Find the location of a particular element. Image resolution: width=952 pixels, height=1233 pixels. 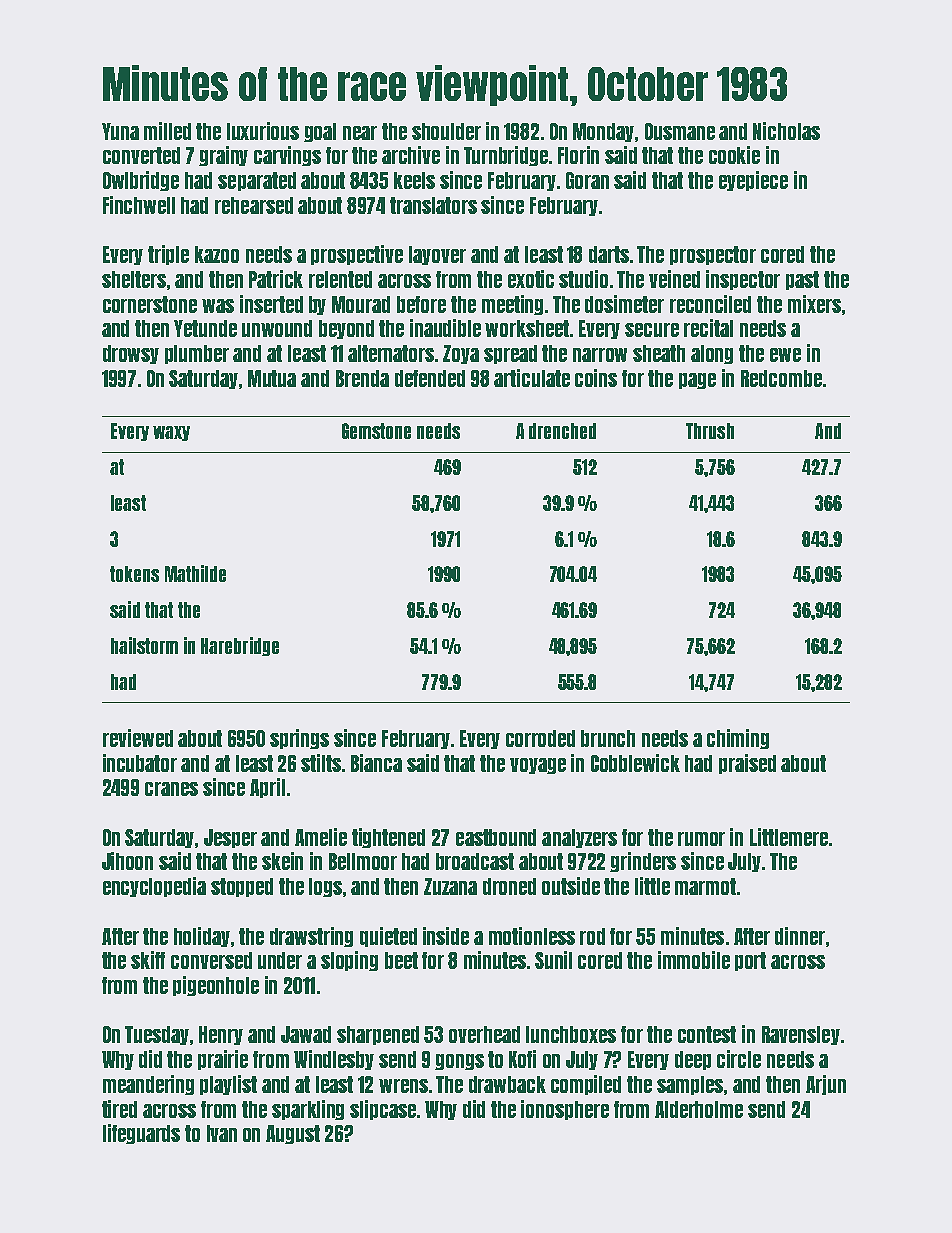

ionosphere is located at coordinates (565, 1110).
